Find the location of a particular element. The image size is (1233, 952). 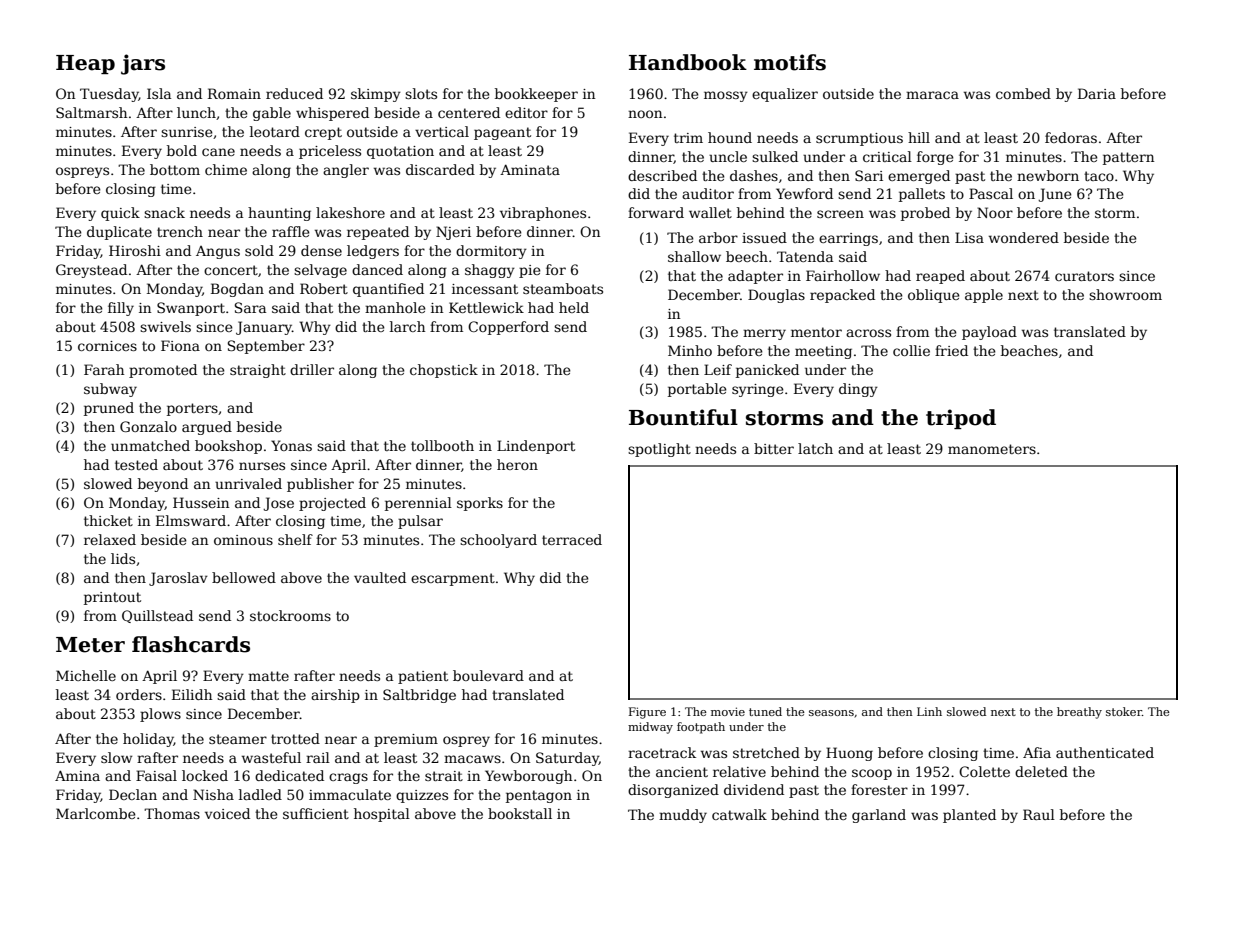

escarpment is located at coordinates (453, 579).
